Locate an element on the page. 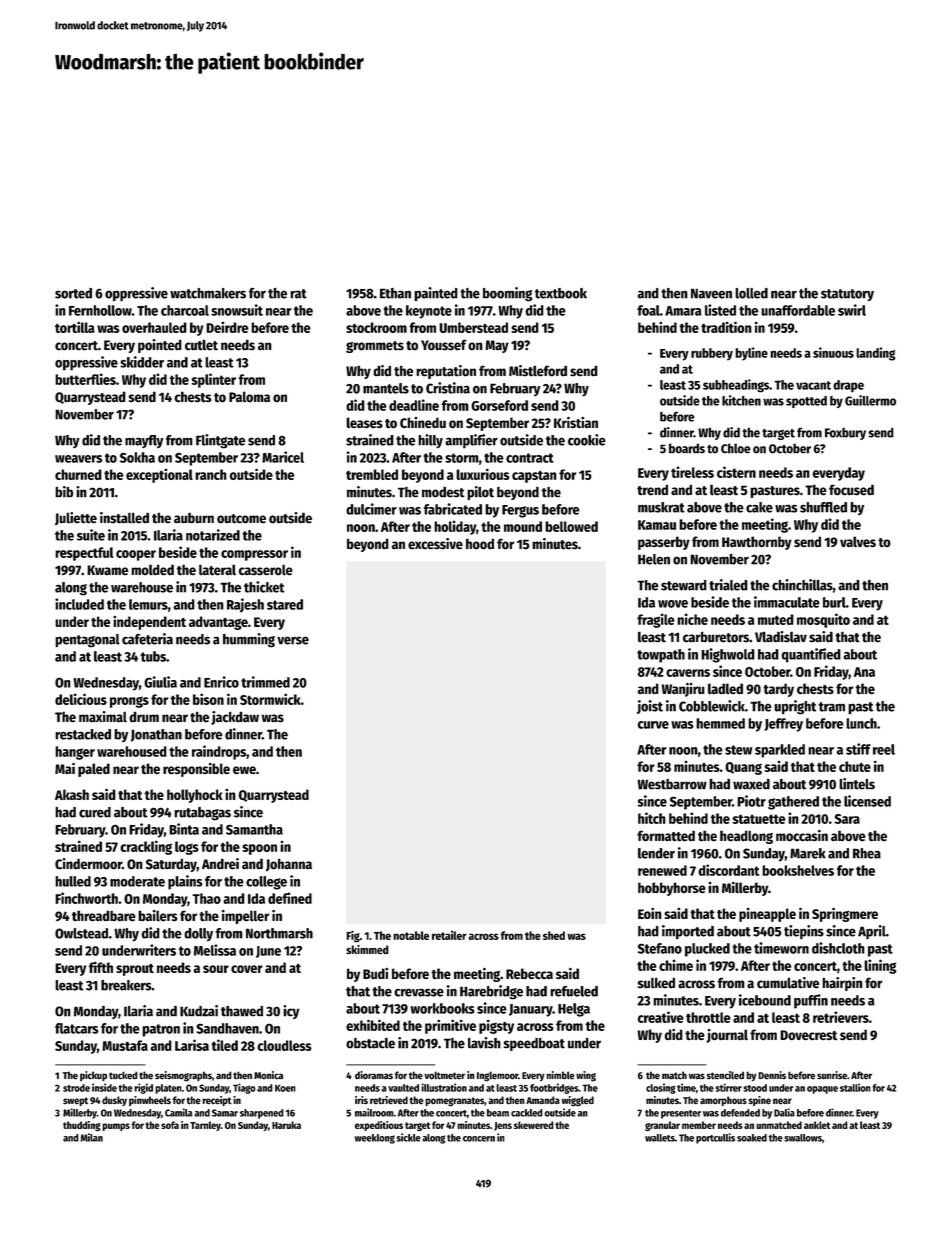 The height and width of the page is (1233, 952). Haruka is located at coordinates (286, 1125).
